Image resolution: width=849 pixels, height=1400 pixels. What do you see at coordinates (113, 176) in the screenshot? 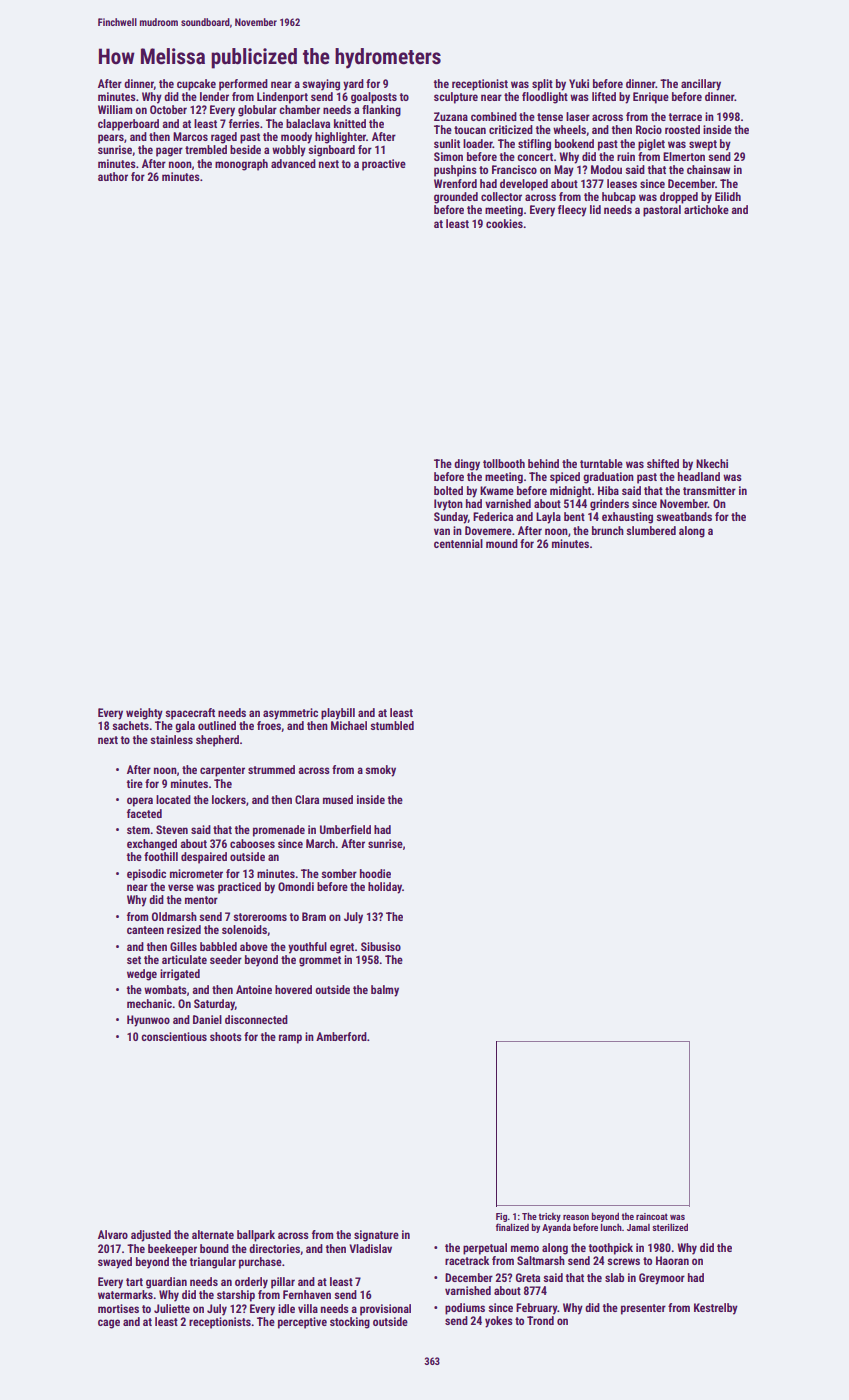
I see `author` at bounding box center [113, 176].
